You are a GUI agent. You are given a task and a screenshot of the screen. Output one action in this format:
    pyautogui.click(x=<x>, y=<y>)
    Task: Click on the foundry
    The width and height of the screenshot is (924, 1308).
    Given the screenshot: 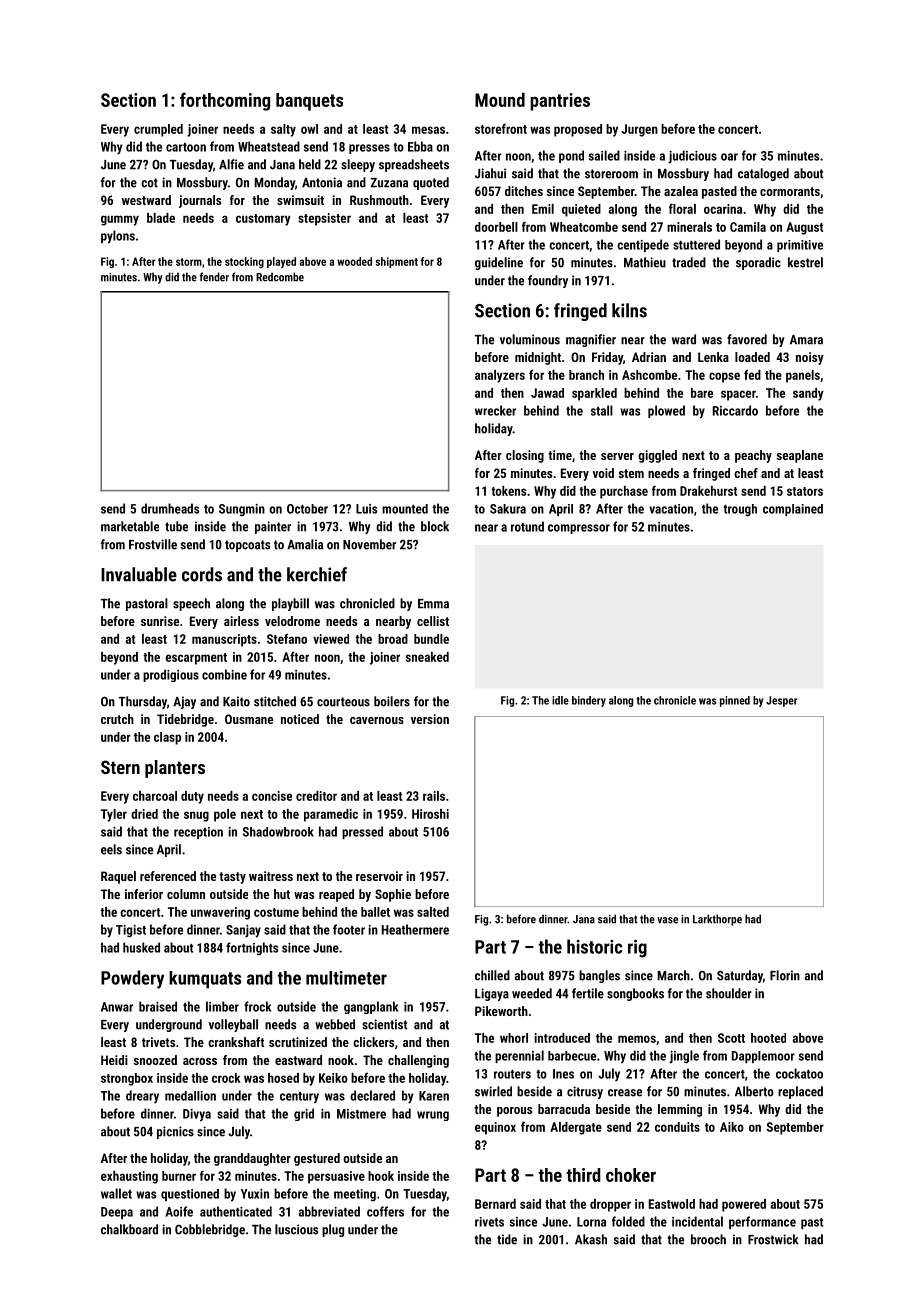 What is the action you would take?
    pyautogui.click(x=548, y=281)
